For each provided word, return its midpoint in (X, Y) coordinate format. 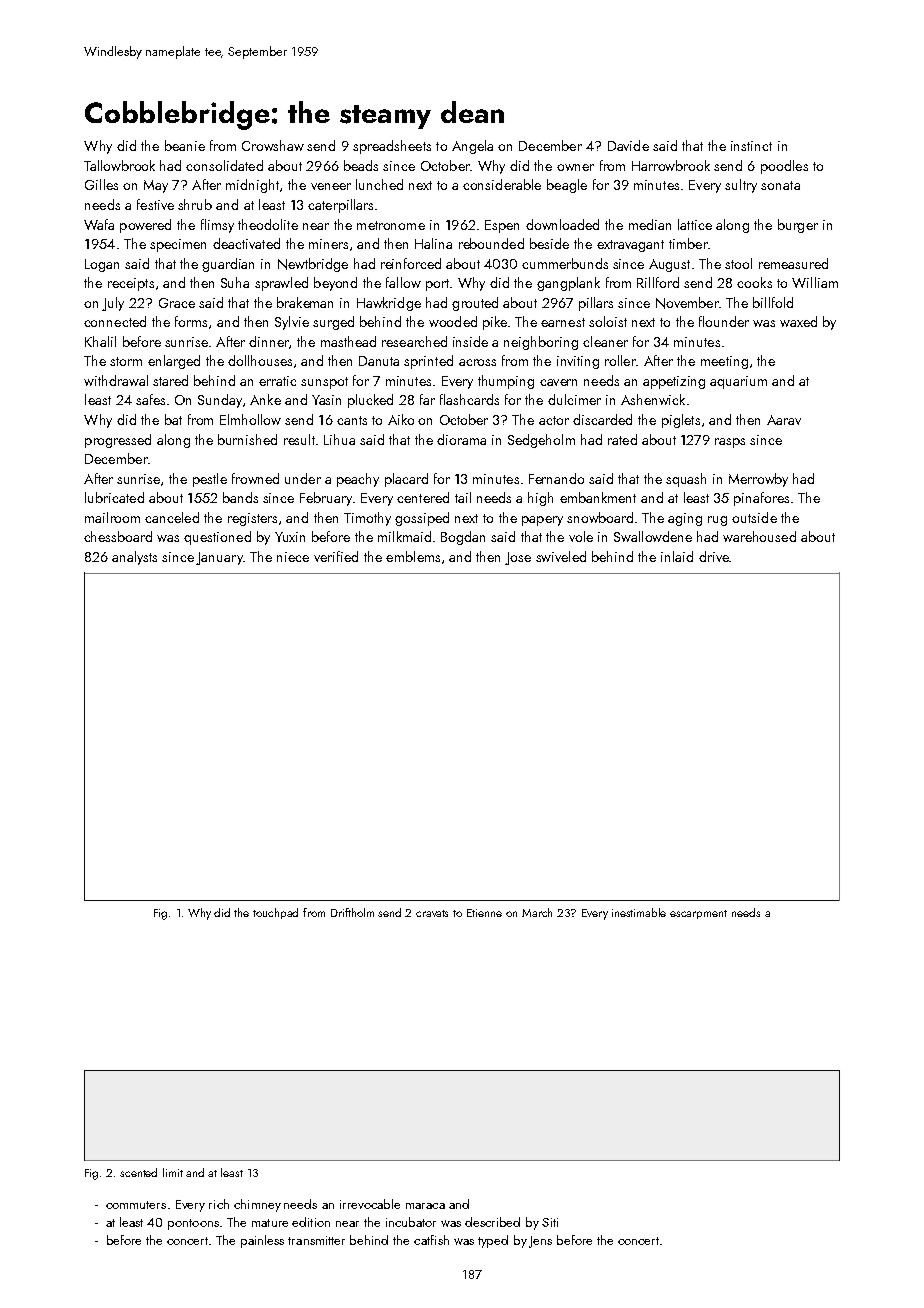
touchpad (275, 913)
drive (714, 556)
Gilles (101, 184)
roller (620, 360)
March (537, 912)
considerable (502, 184)
